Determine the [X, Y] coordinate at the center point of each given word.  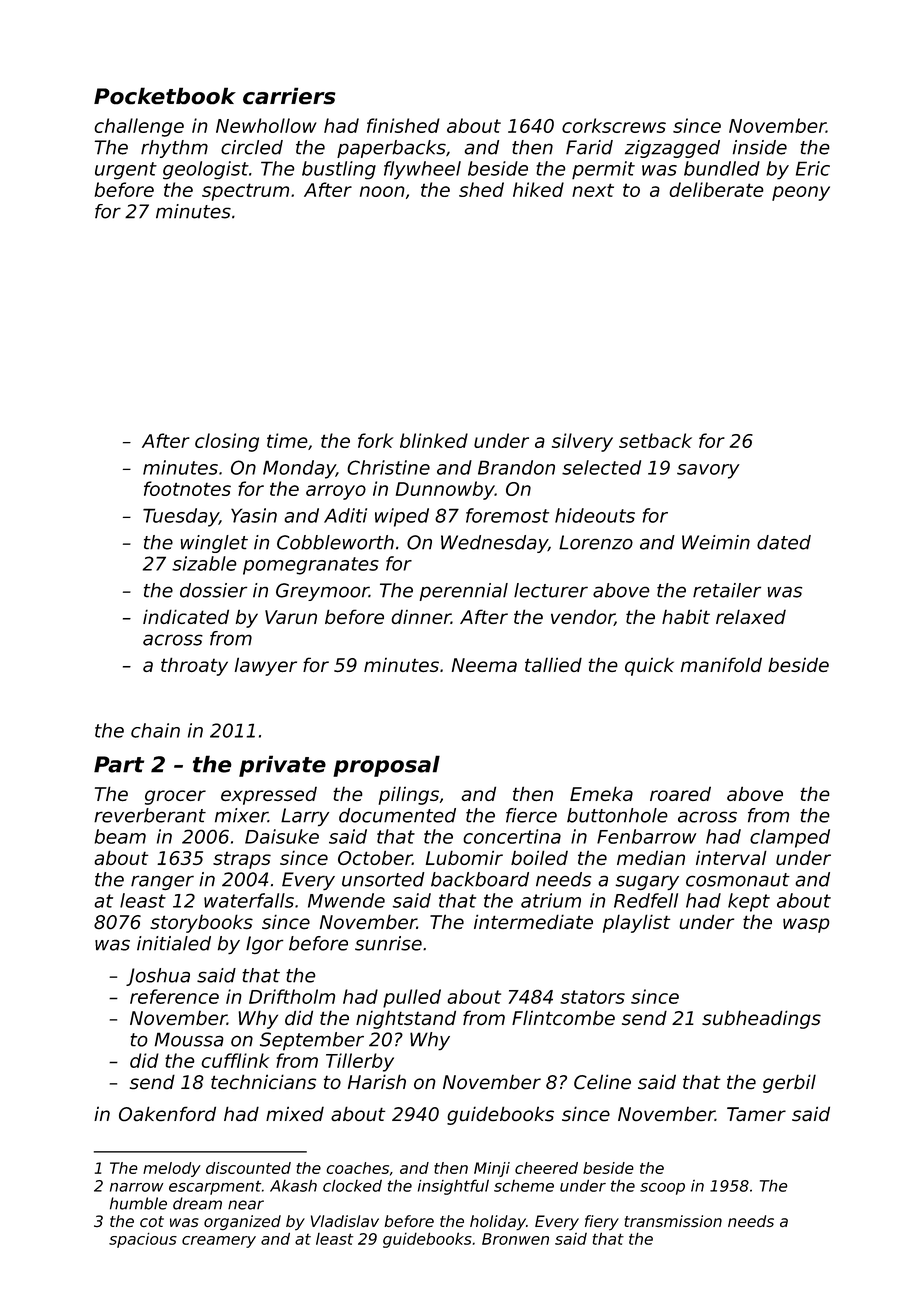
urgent [126, 171]
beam [120, 836]
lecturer [551, 590]
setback [655, 440]
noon [382, 191]
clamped [790, 838]
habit [686, 616]
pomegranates [311, 566]
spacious [143, 1240]
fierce [531, 815]
